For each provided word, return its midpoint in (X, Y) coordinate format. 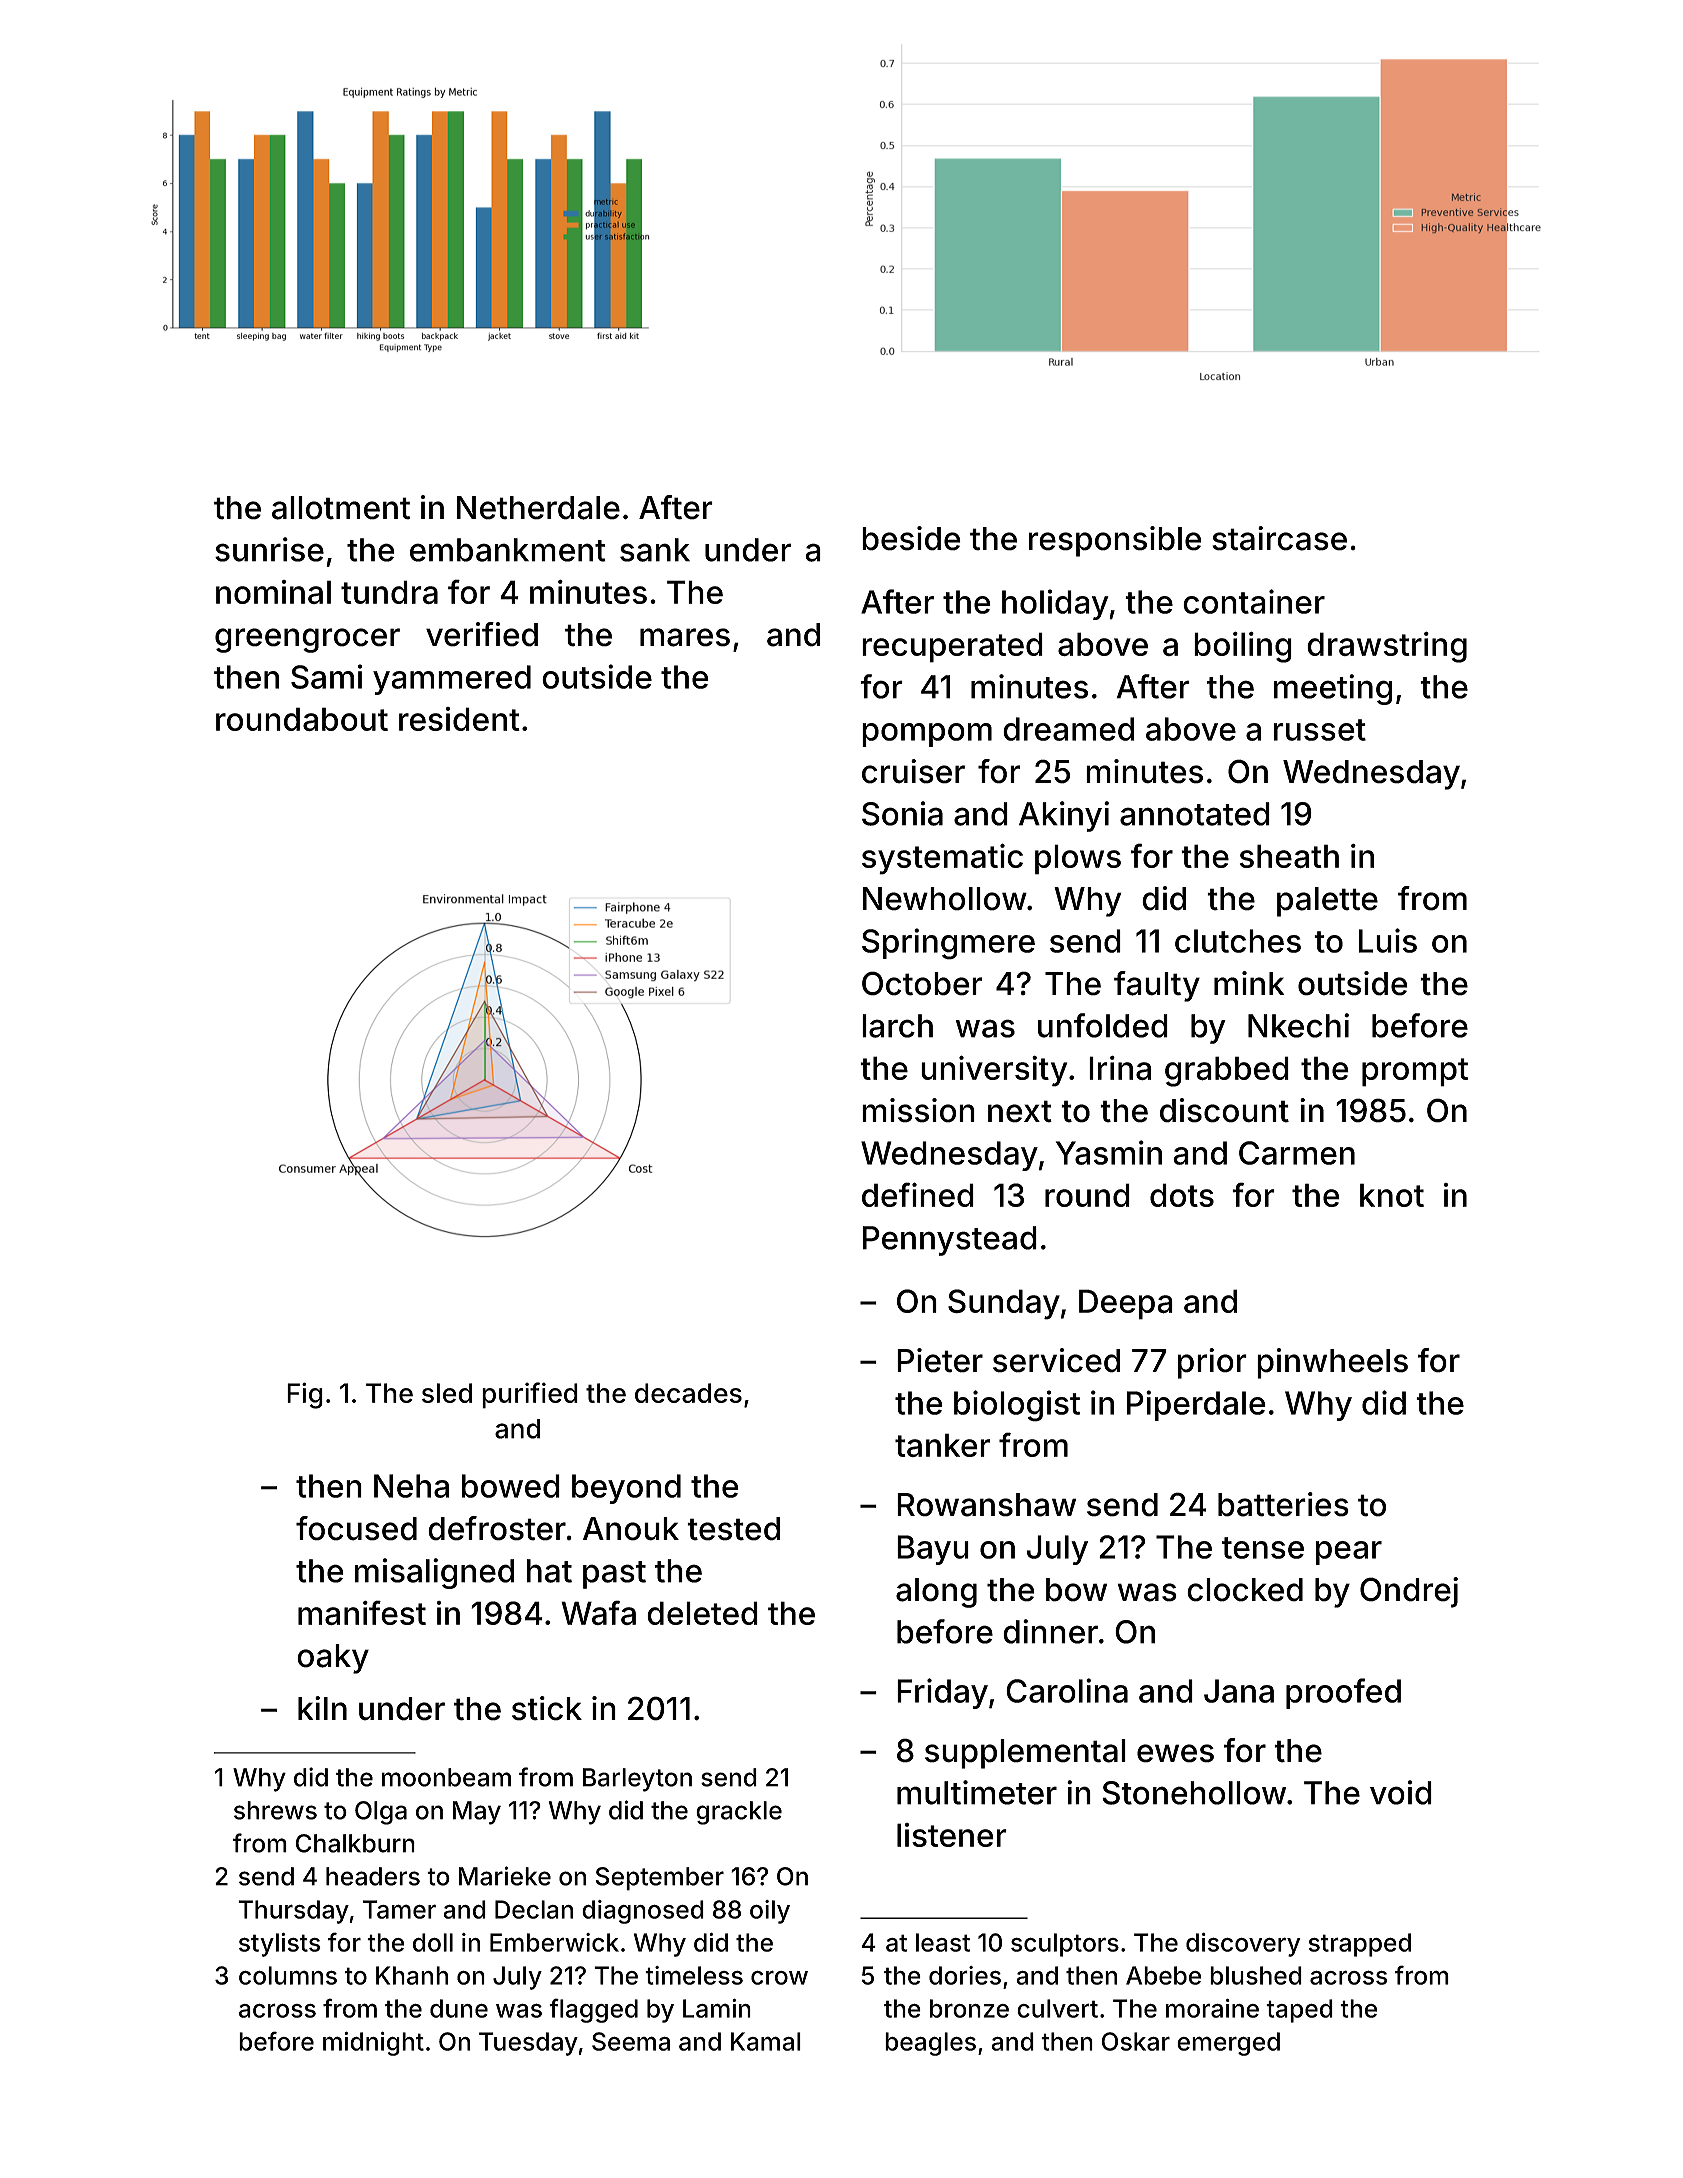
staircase (1279, 538)
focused (356, 1528)
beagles (930, 2044)
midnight (373, 2044)
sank (655, 550)
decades (688, 1393)
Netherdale (538, 508)
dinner (1050, 1631)
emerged (1228, 2044)
